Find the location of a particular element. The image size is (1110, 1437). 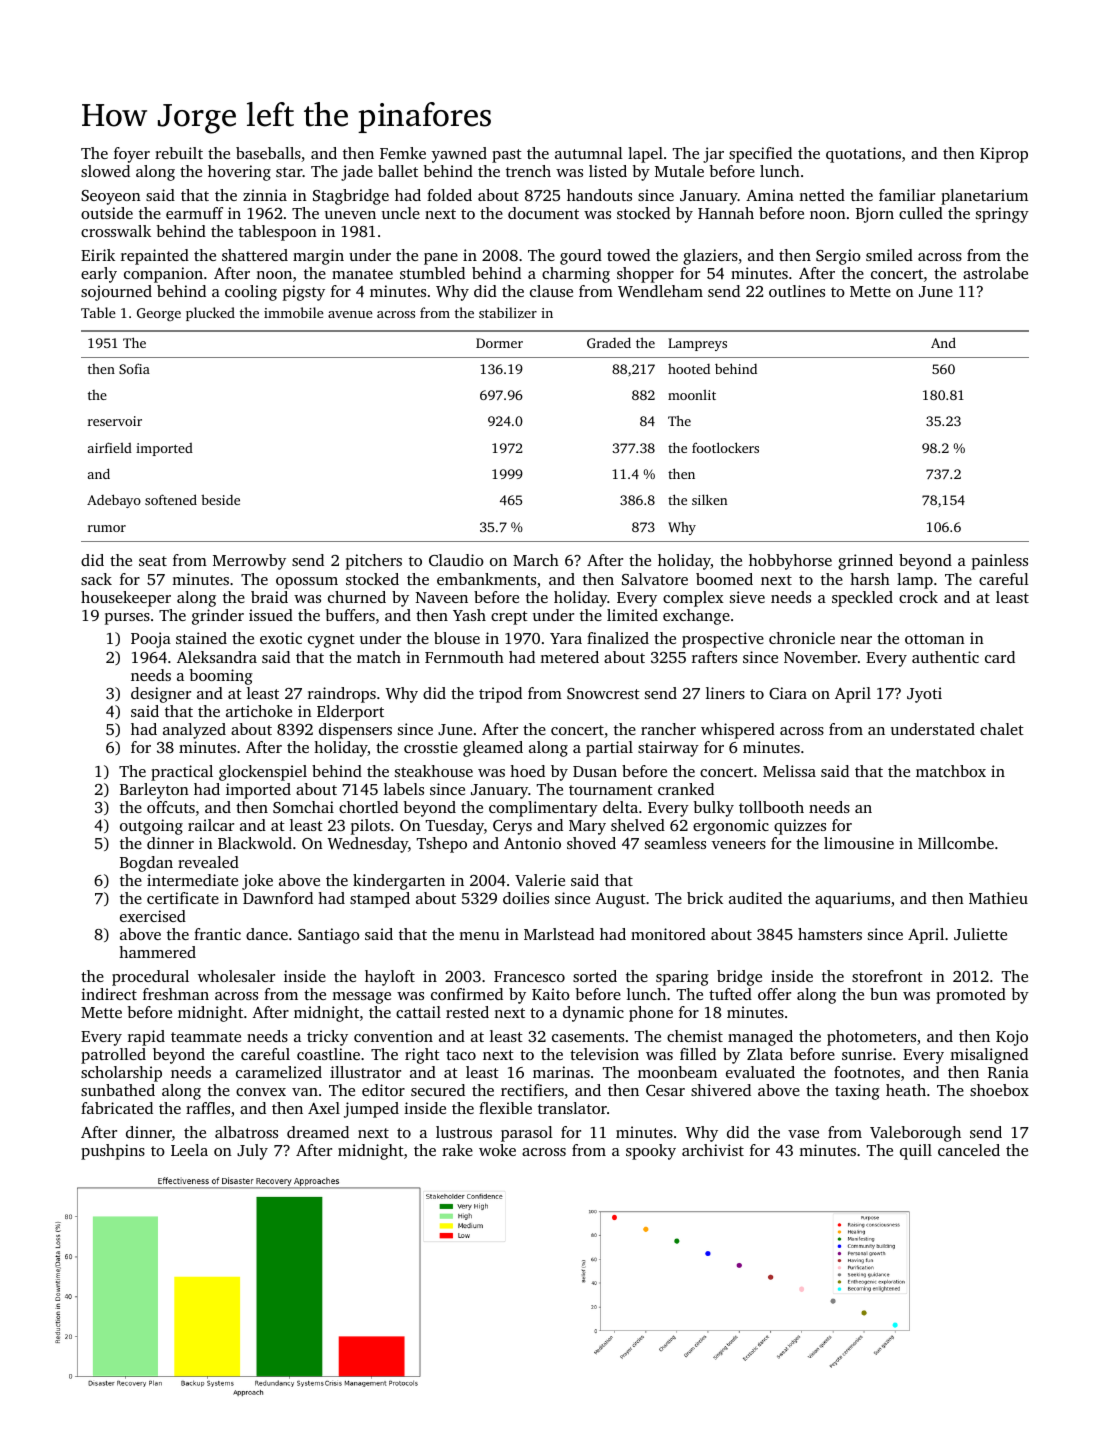

repainted is located at coordinates (155, 257).
